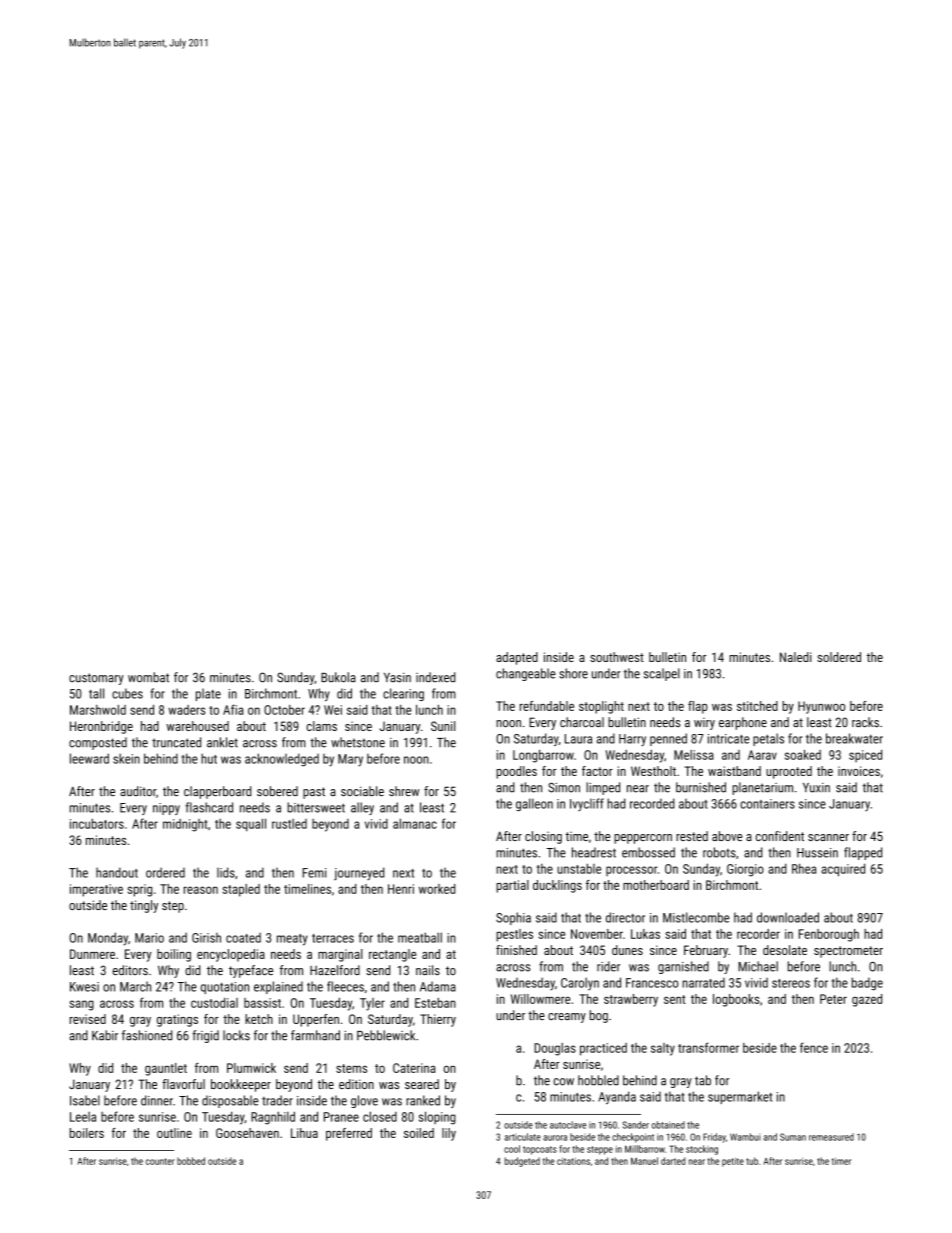 The height and width of the image is (1233, 952). Describe the element at coordinates (758, 966) in the image. I see `Michael` at that location.
